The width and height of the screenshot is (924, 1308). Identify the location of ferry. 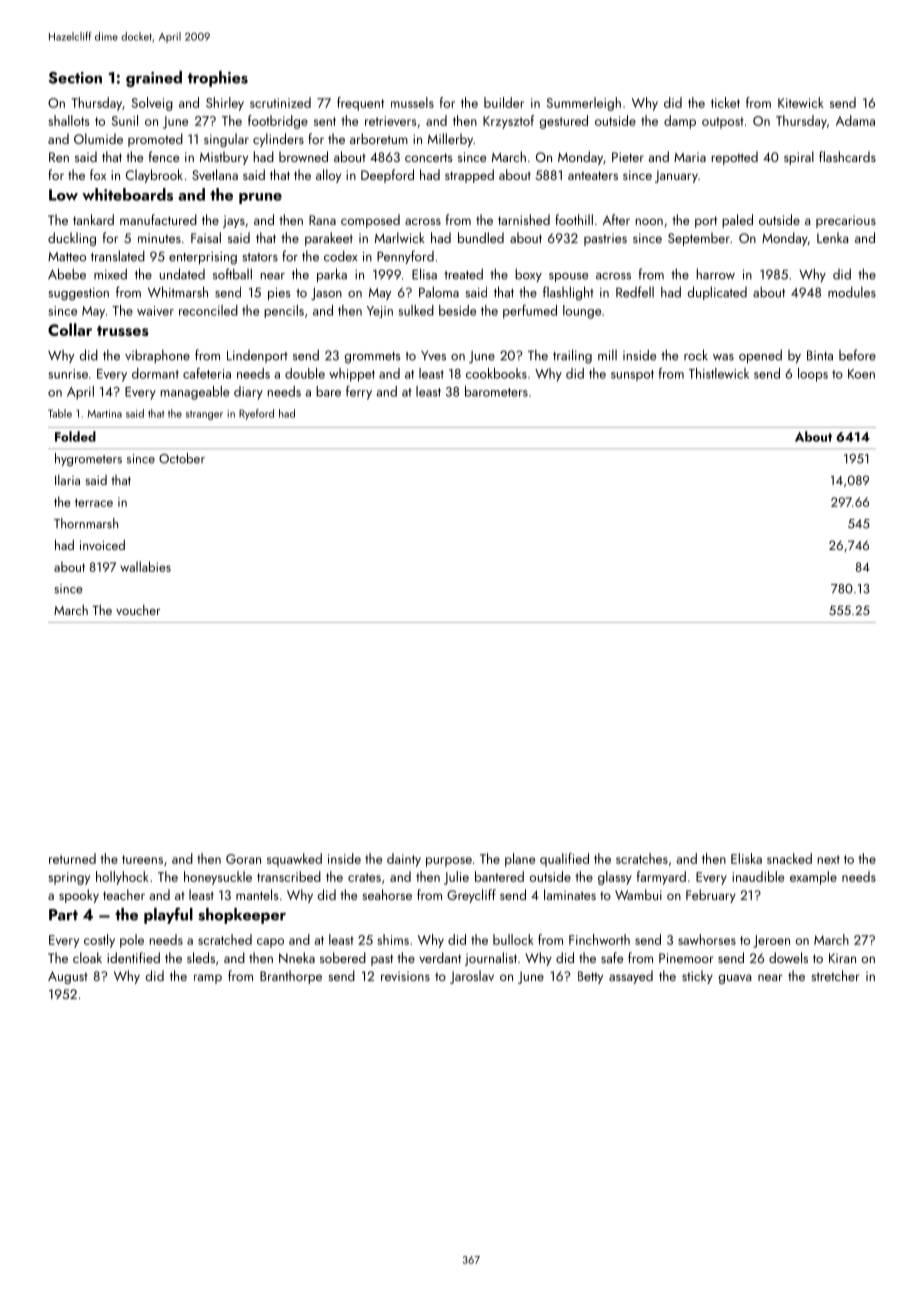
(359, 393).
